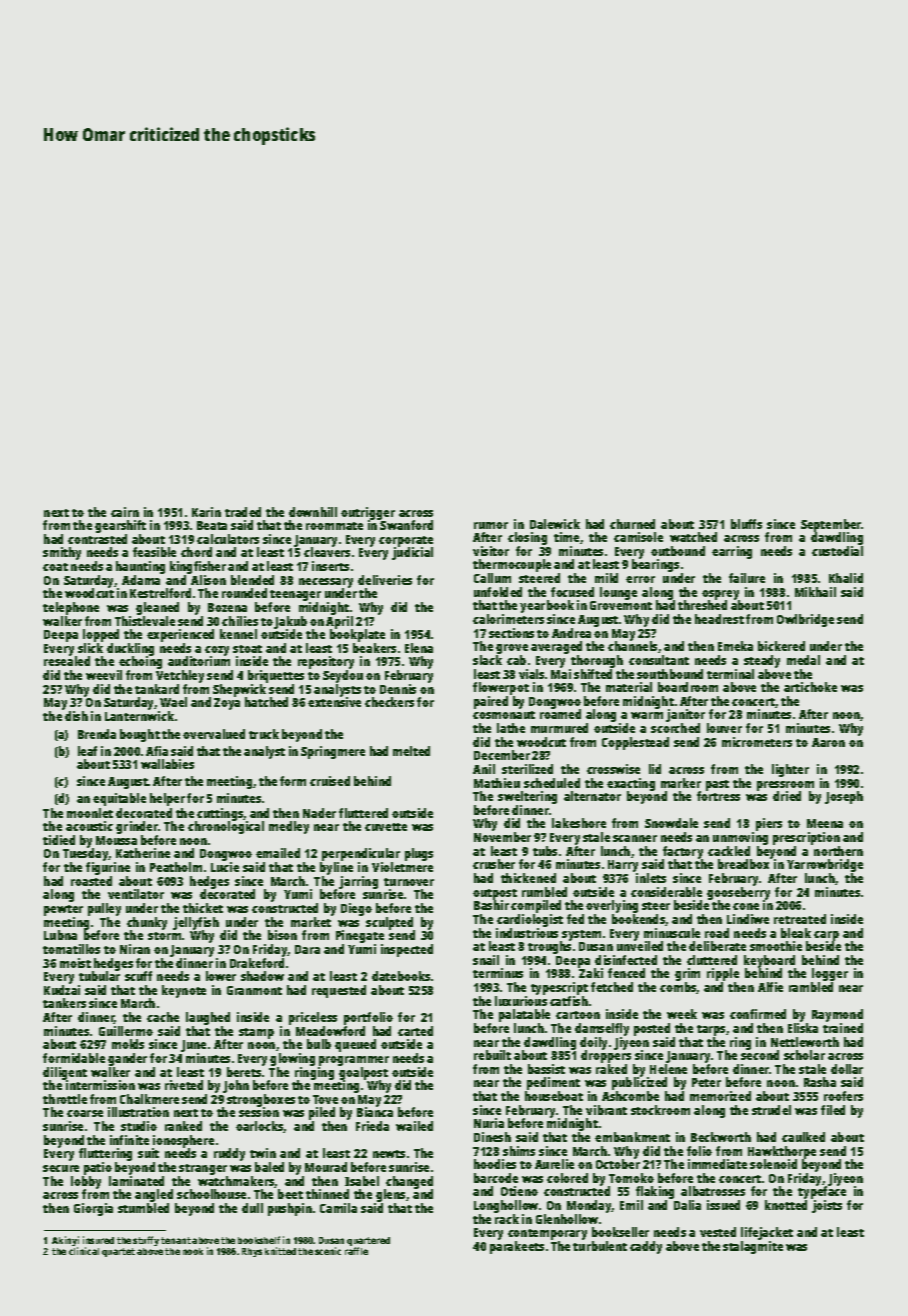  What do you see at coordinates (693, 537) in the screenshot?
I see `watched` at bounding box center [693, 537].
